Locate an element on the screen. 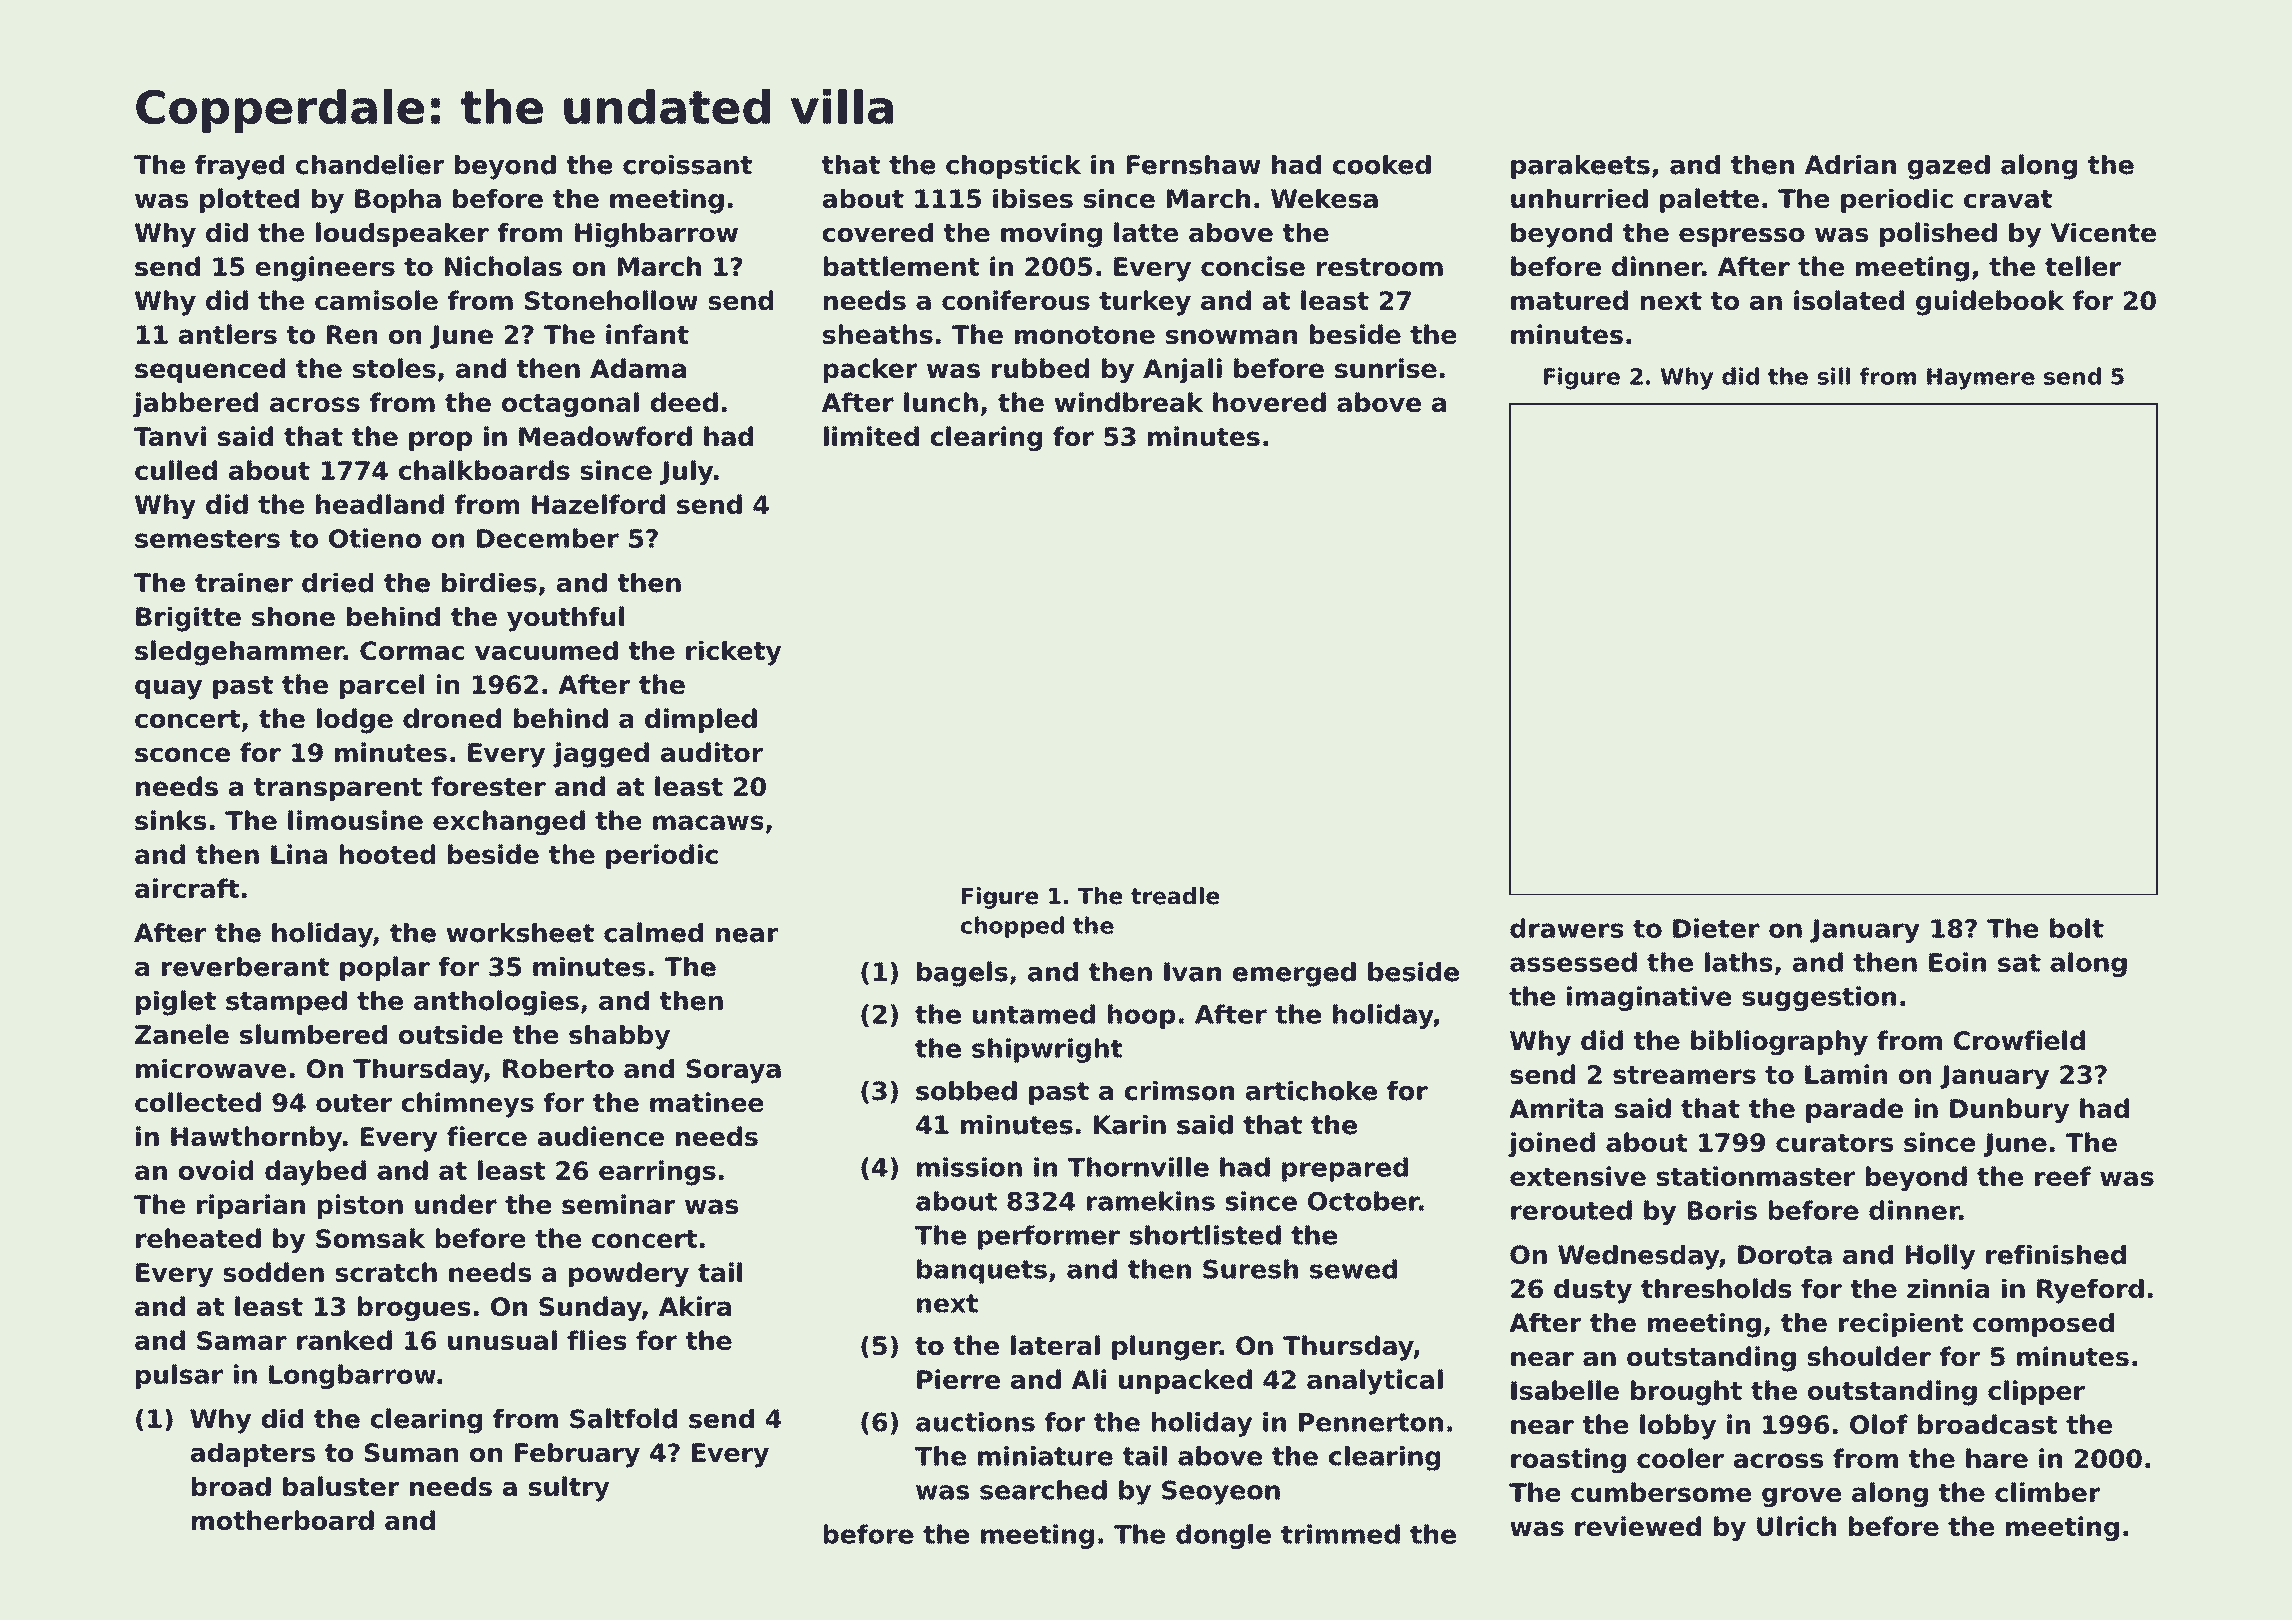 Image resolution: width=2292 pixels, height=1620 pixels. bolt is located at coordinates (2077, 928).
